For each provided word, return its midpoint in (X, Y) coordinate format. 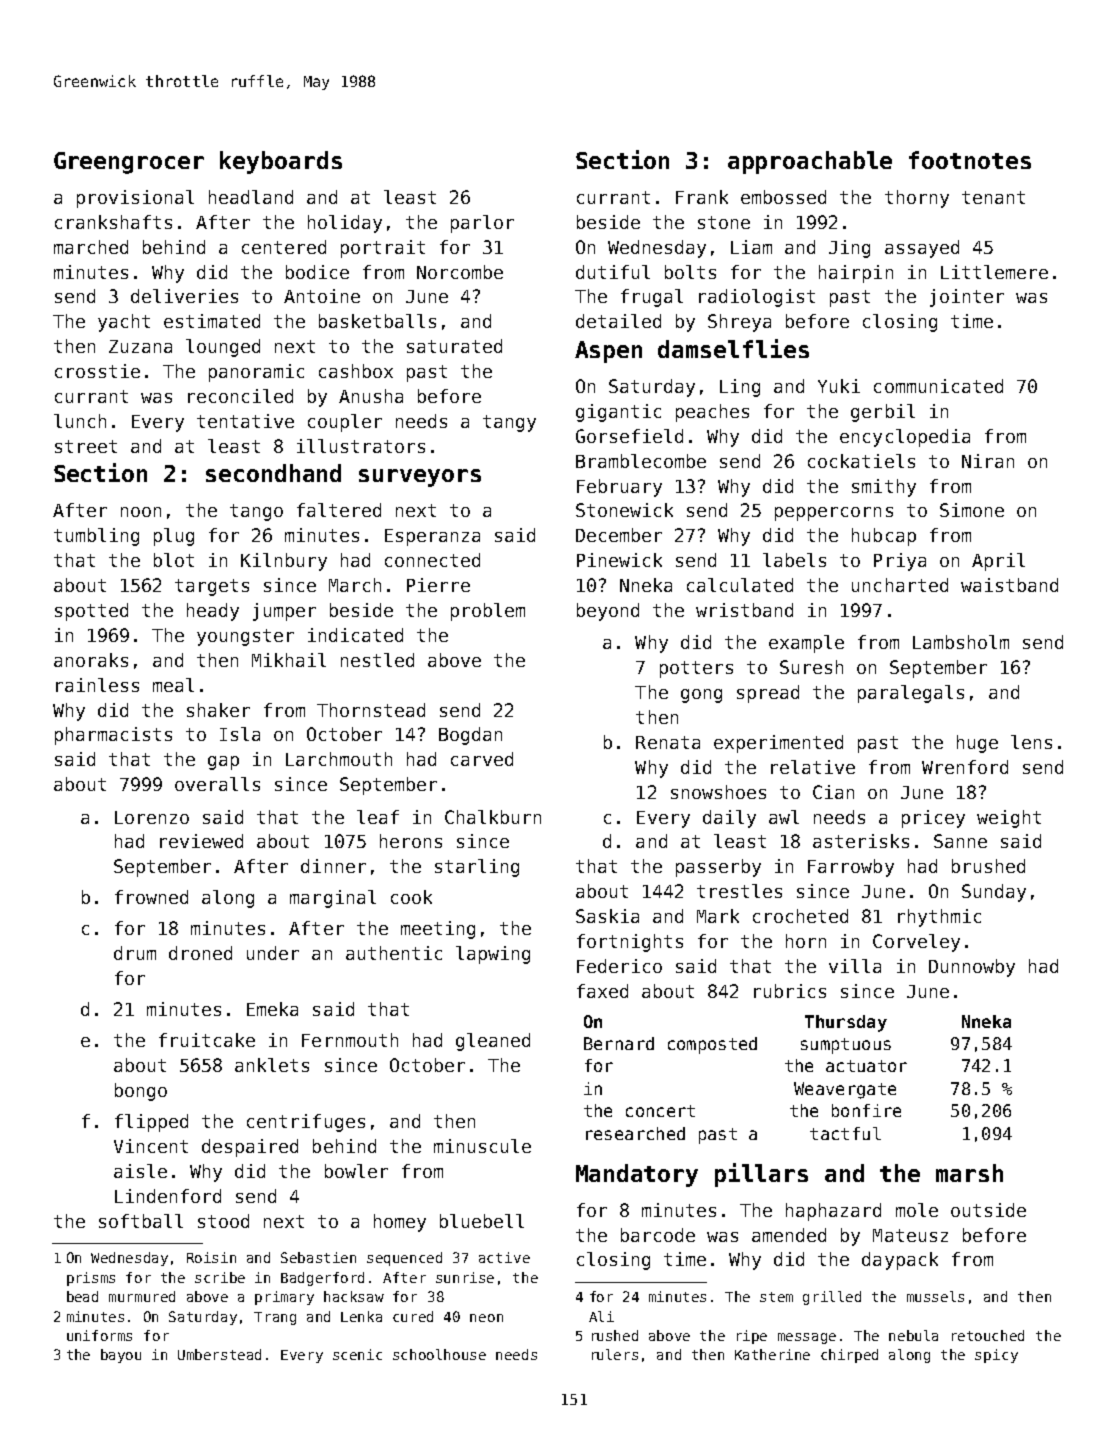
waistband (1009, 585)
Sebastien (318, 1257)
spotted (91, 612)
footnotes (970, 160)
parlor (482, 224)
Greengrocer (129, 163)
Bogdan (470, 736)
